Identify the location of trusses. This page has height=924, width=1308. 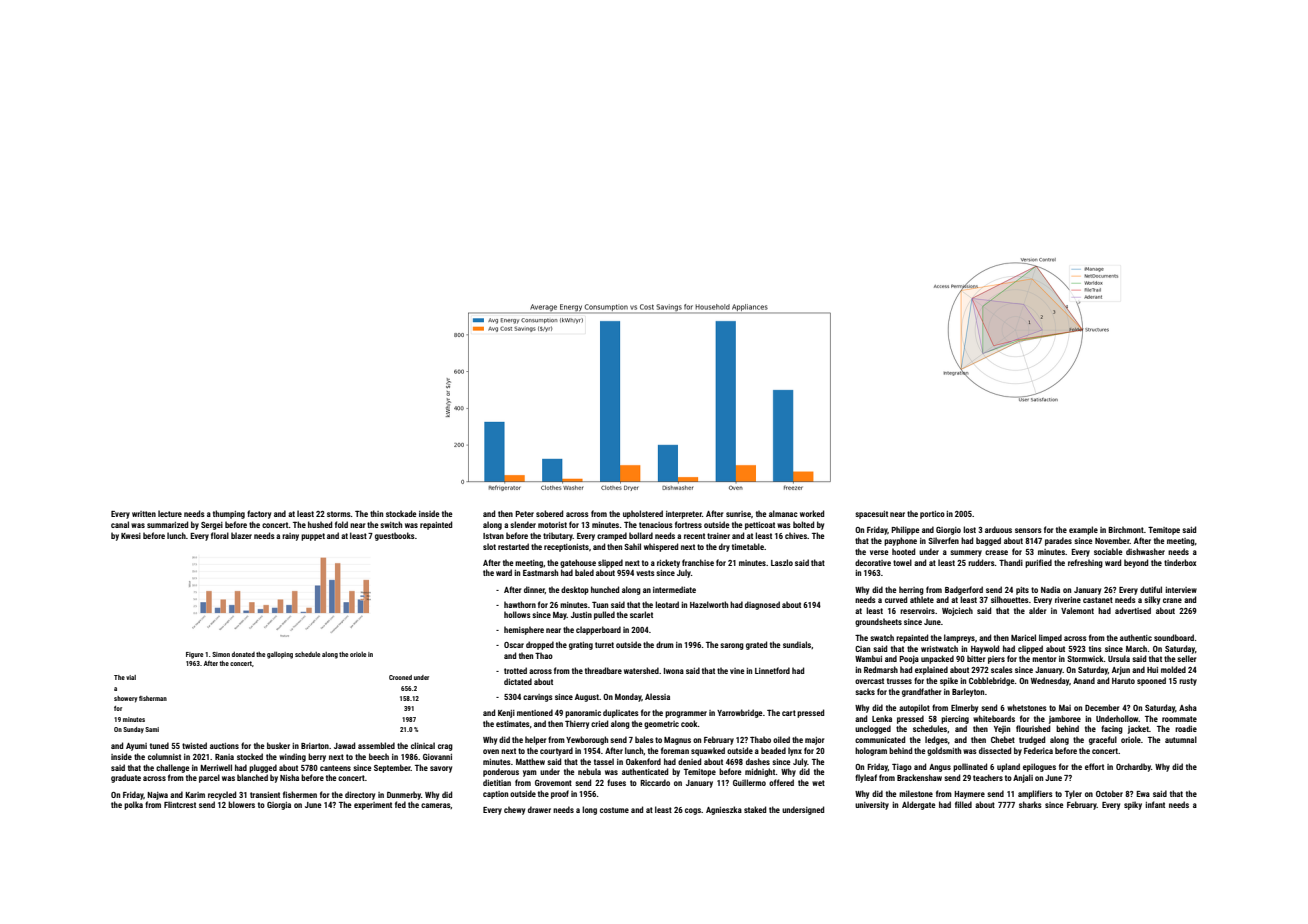
(899, 681).
